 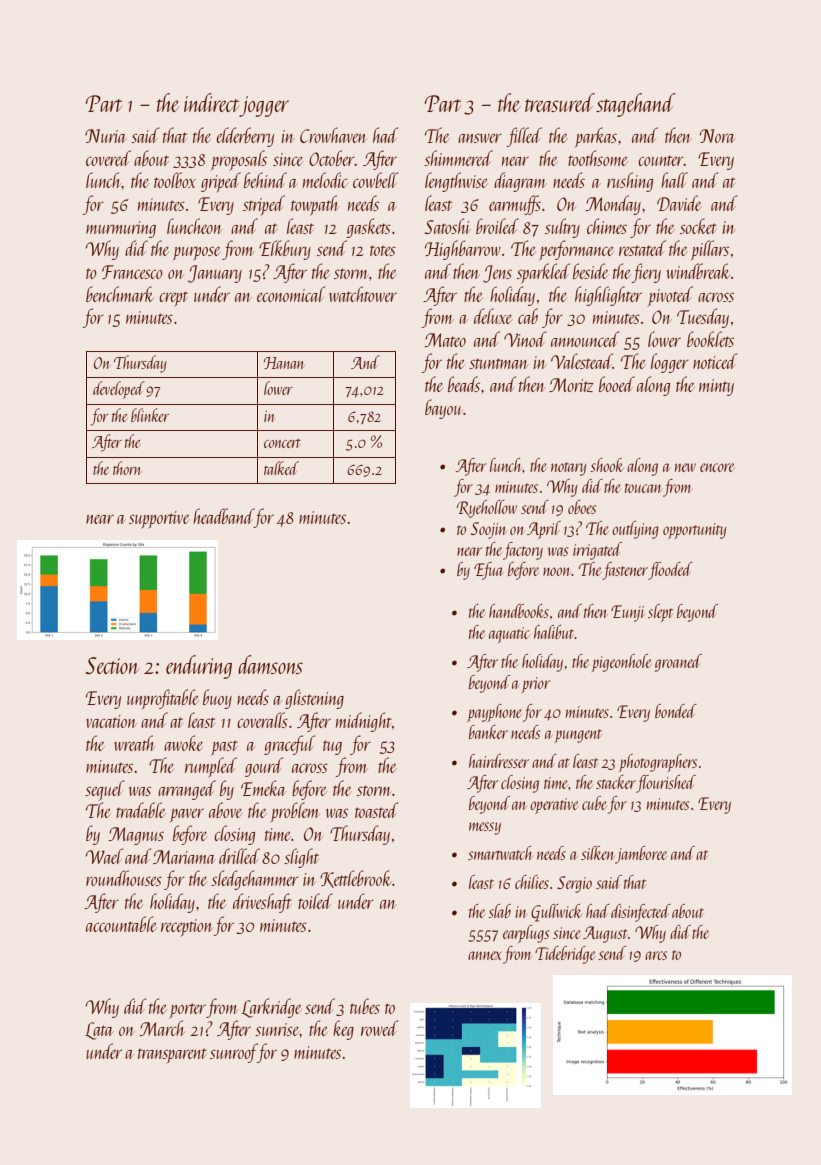 What do you see at coordinates (676, 711) in the screenshot?
I see `bonded` at bounding box center [676, 711].
